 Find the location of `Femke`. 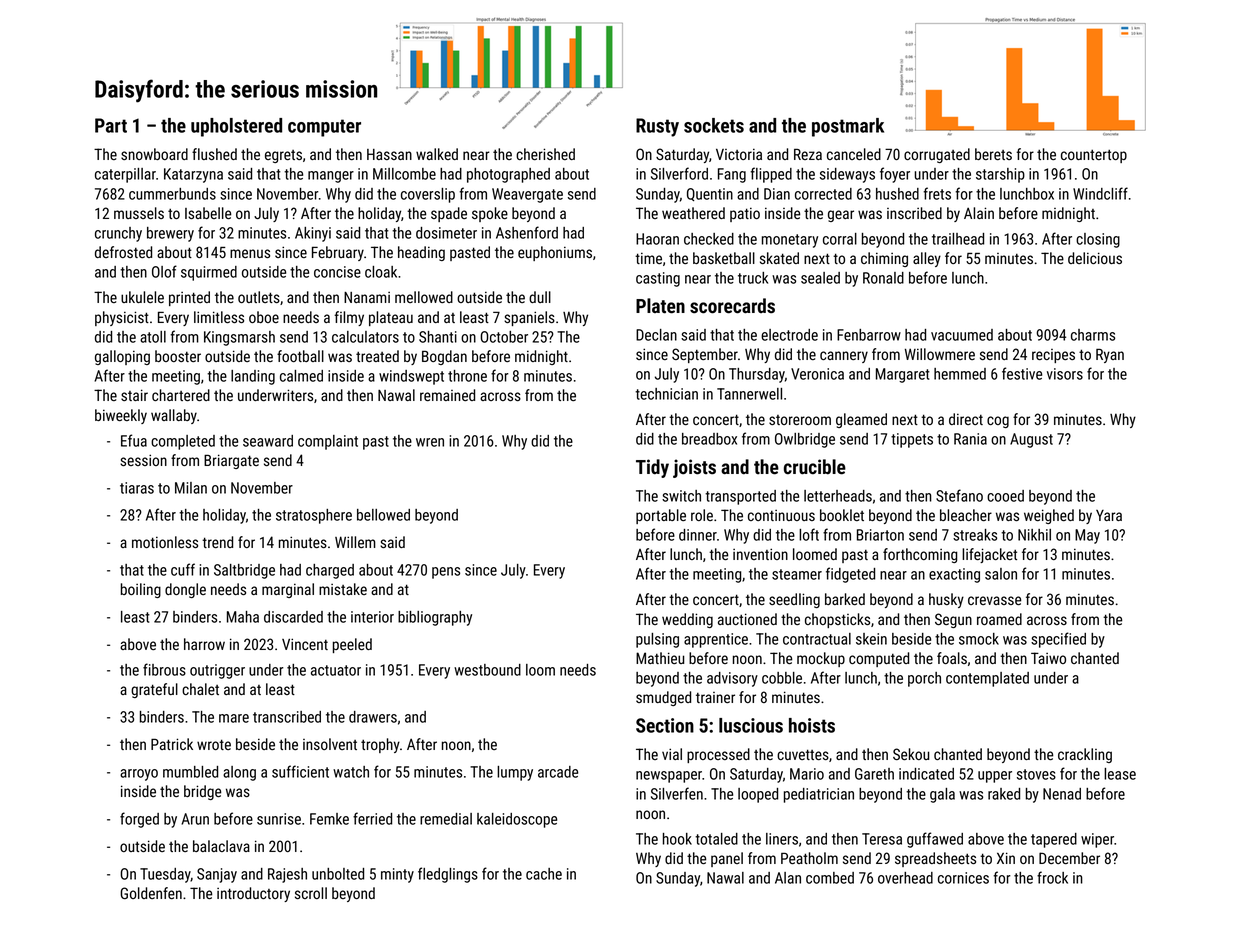

Femke is located at coordinates (329, 819).
